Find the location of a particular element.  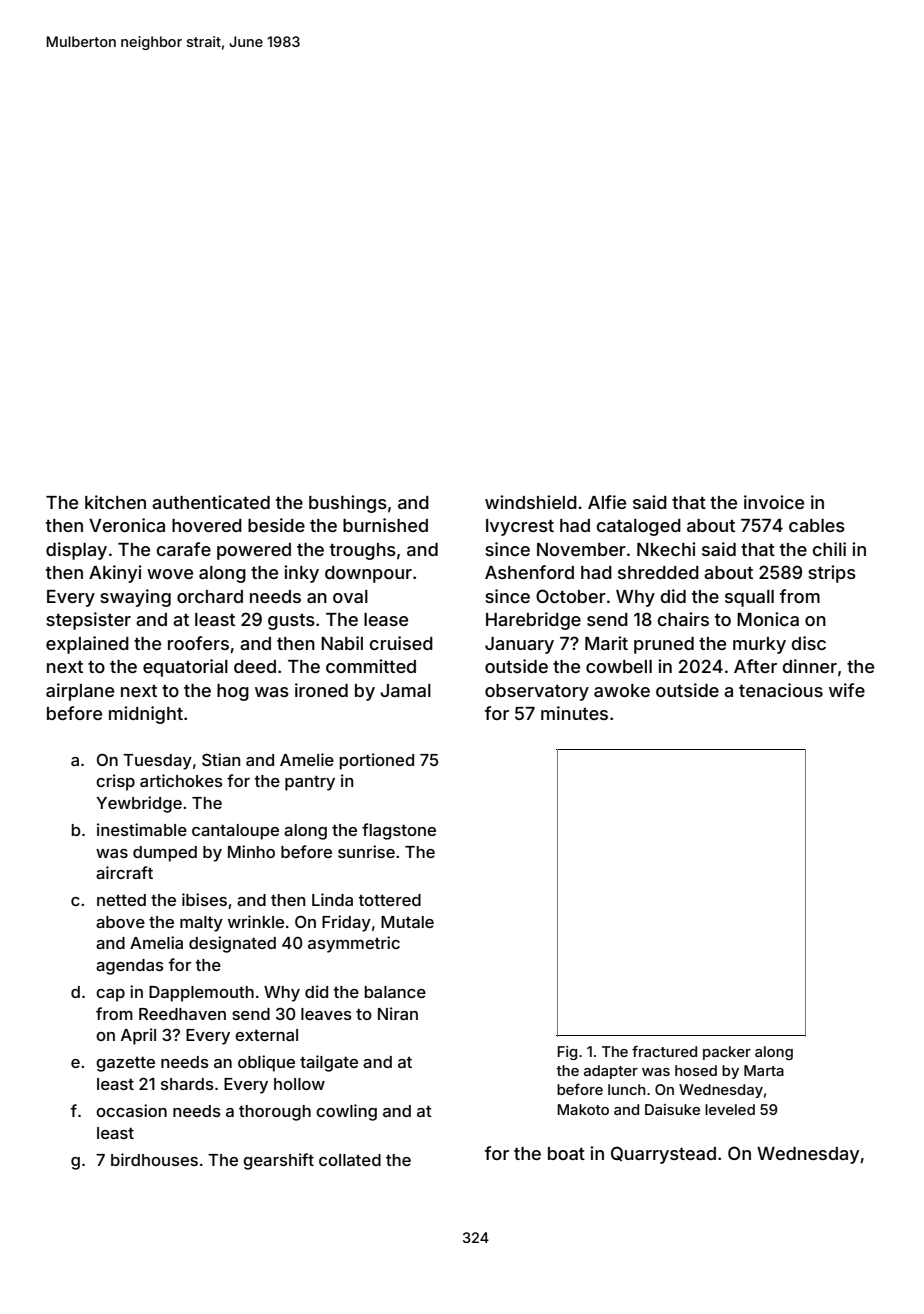

designated is located at coordinates (232, 944).
